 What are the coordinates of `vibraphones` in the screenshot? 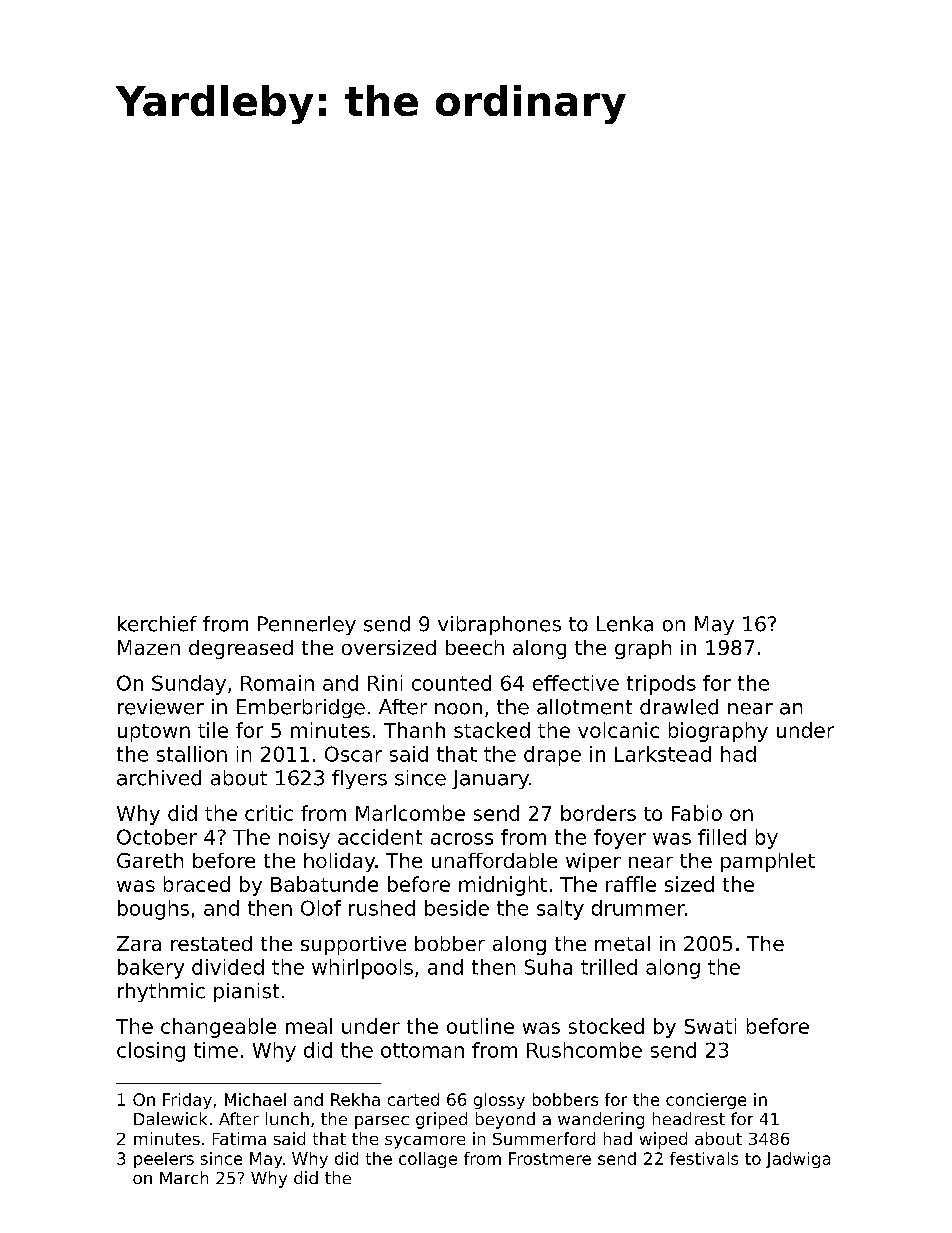 It's located at (499, 625).
